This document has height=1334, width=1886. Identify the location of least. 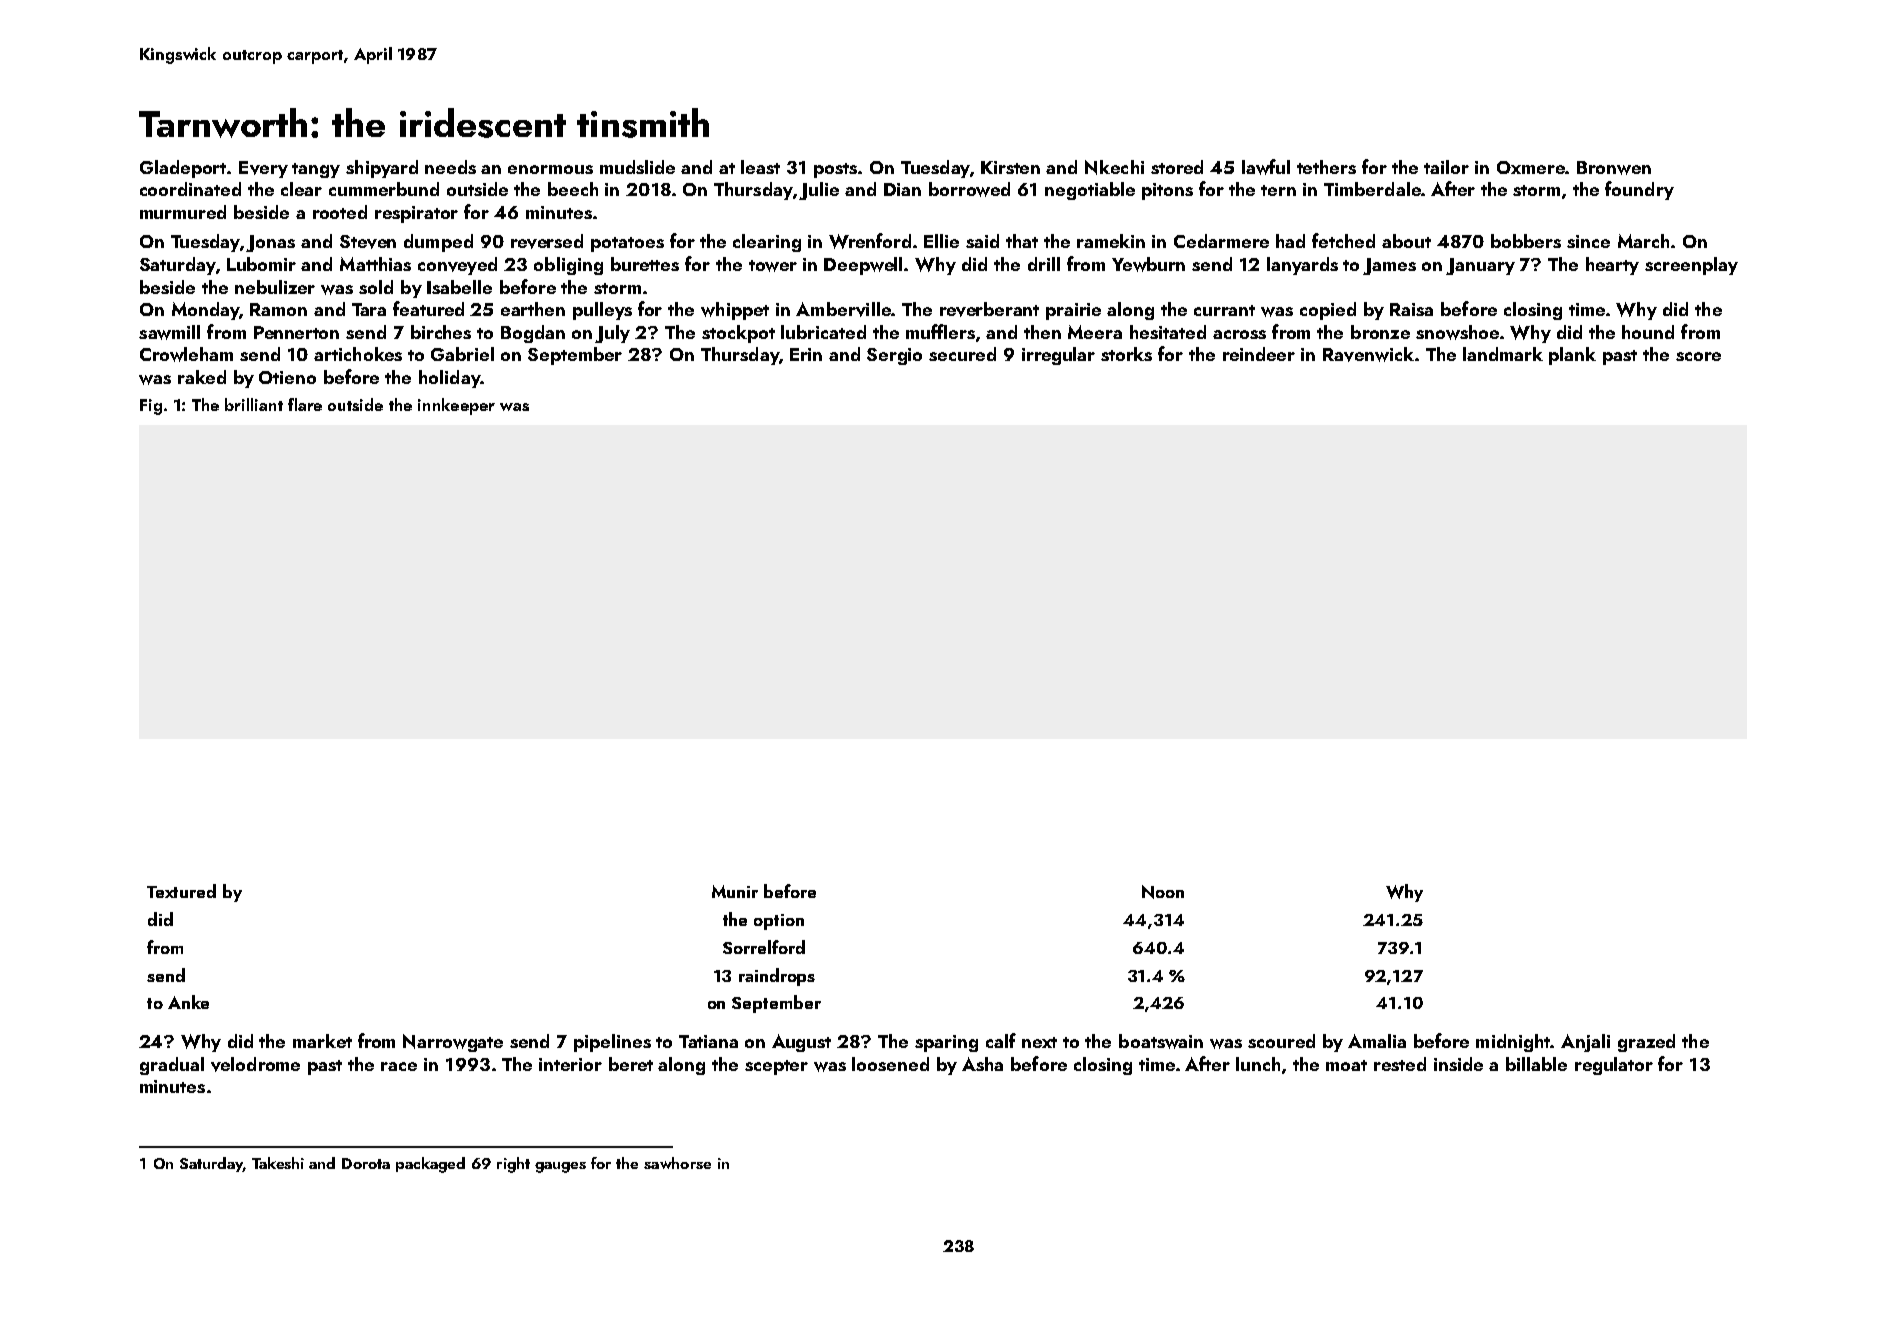
(760, 167).
